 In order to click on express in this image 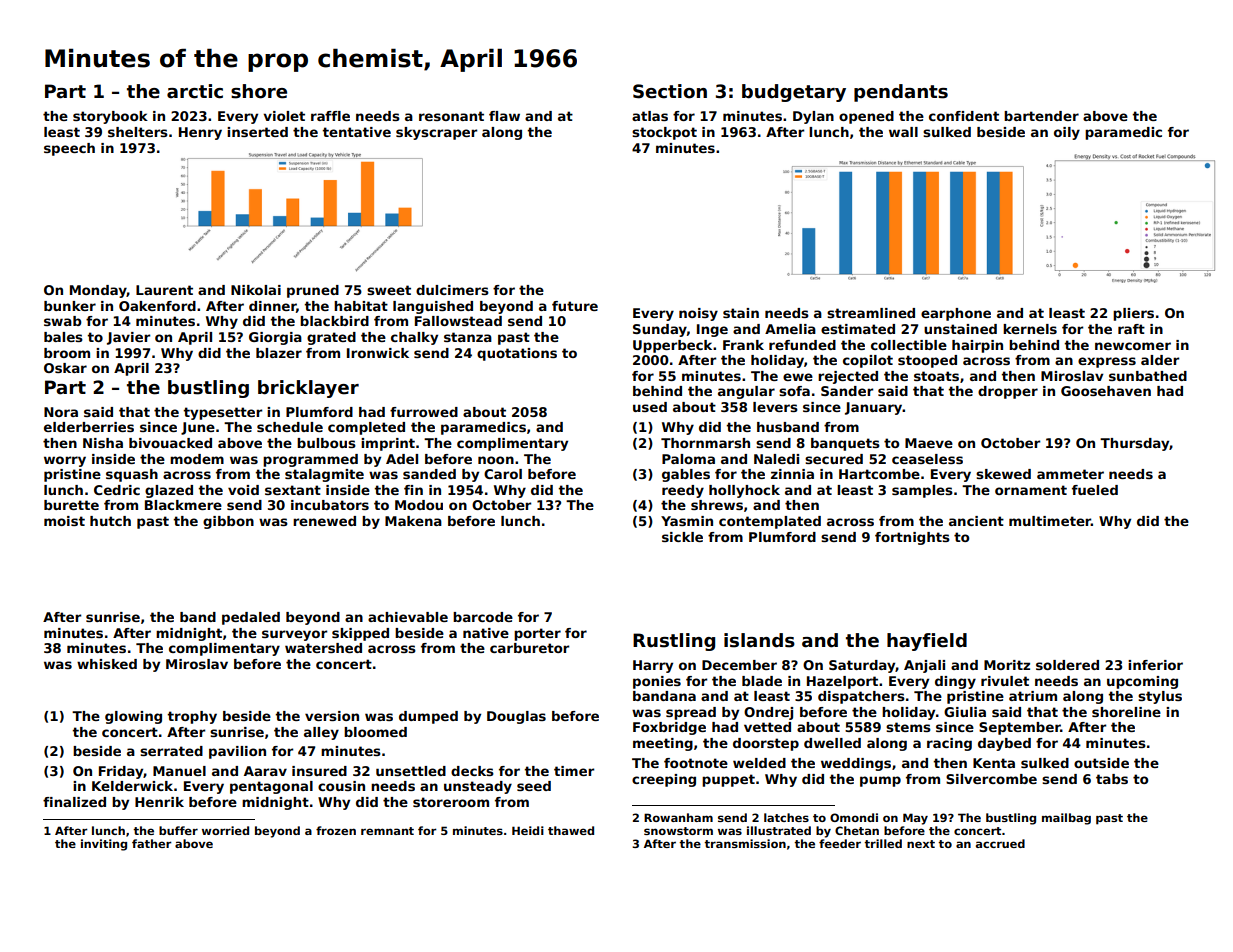, I will do `click(1107, 362)`.
